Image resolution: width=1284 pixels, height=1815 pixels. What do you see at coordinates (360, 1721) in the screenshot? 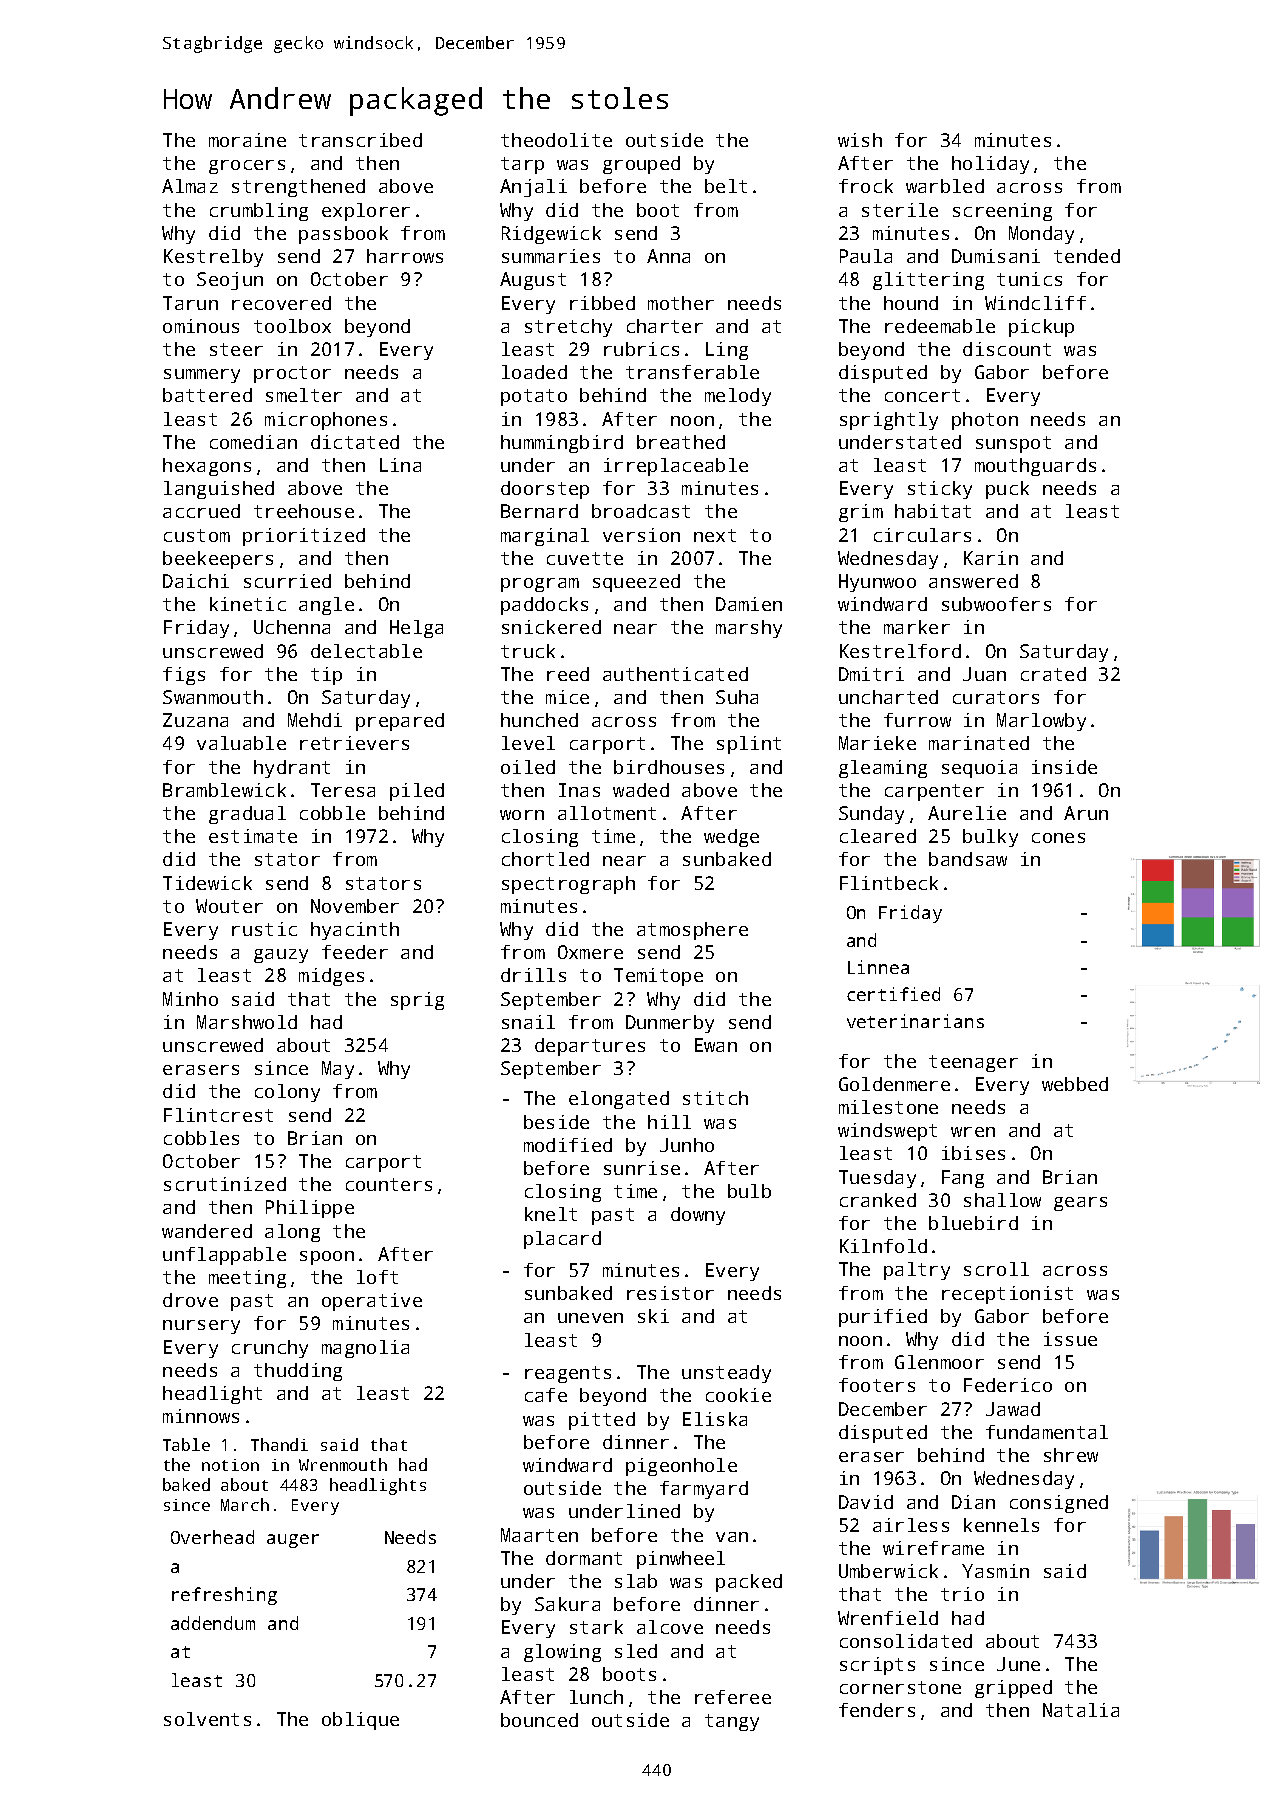
I see `oblique` at bounding box center [360, 1721].
